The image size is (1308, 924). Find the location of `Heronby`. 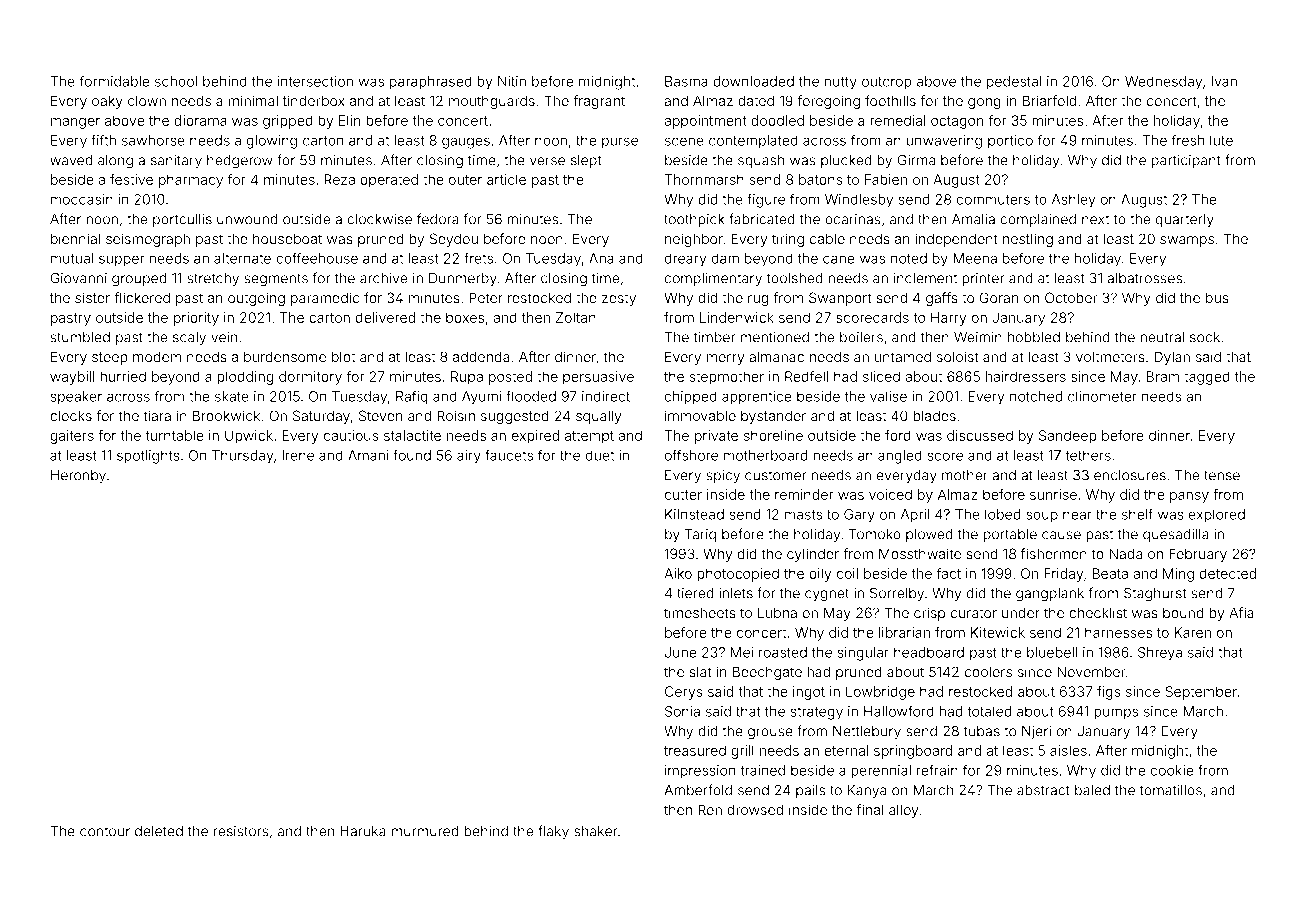

Heronby is located at coordinates (78, 476).
